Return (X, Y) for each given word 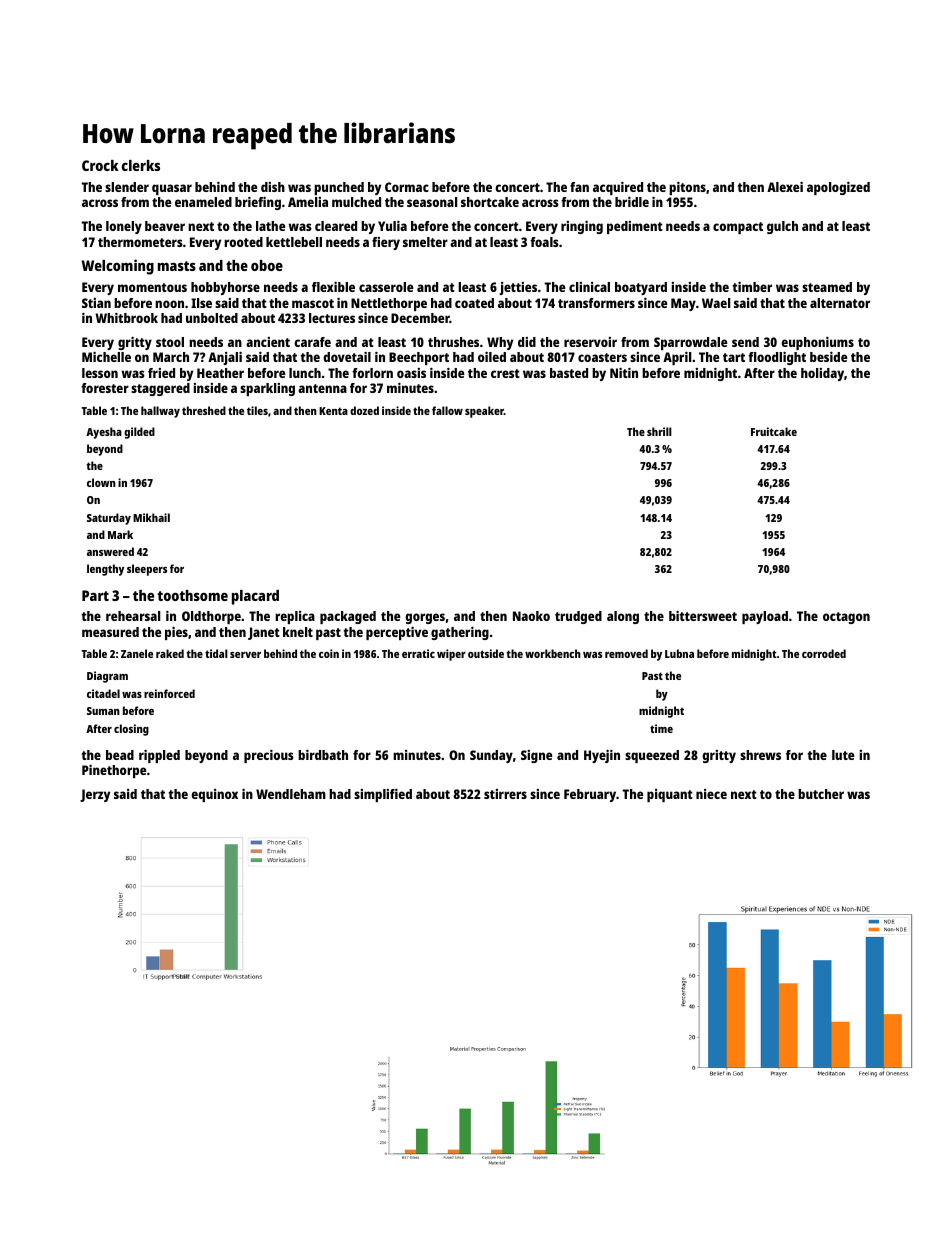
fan (579, 187)
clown (101, 482)
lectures (332, 318)
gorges (425, 618)
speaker (484, 412)
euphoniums (817, 343)
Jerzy (95, 795)
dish (273, 187)
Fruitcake (774, 431)
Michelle (106, 357)
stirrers (505, 794)
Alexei (785, 187)
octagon (846, 618)
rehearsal (133, 616)
